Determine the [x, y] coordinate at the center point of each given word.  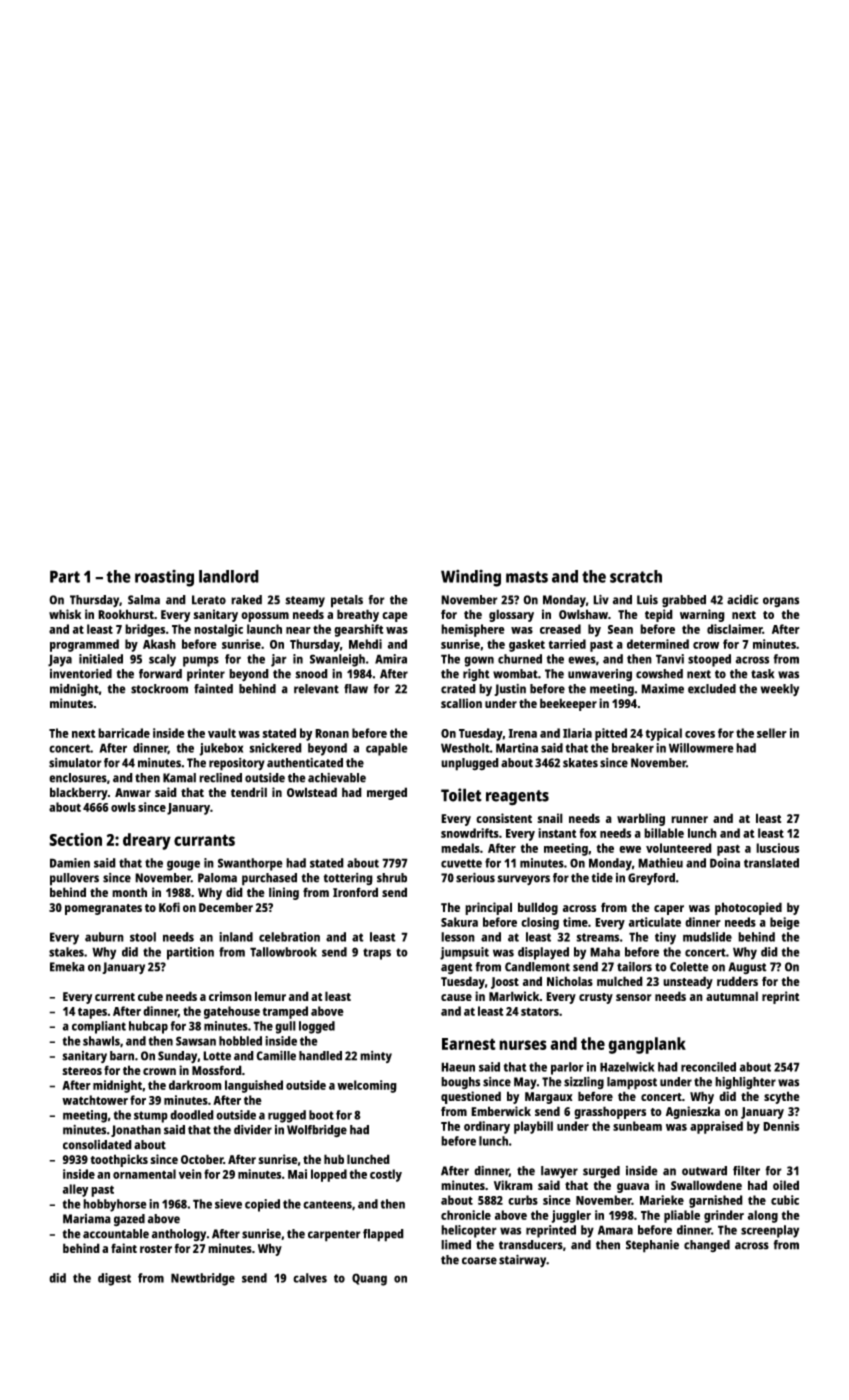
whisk [65, 614]
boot [321, 1115]
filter [746, 1171]
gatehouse [232, 1012]
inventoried [81, 674]
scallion [461, 703]
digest [114, 1279]
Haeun [458, 1067]
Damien [70, 863]
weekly [780, 690]
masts [527, 577]
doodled [192, 1115]
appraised [716, 1127]
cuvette [461, 863]
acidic [743, 600]
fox [588, 833]
